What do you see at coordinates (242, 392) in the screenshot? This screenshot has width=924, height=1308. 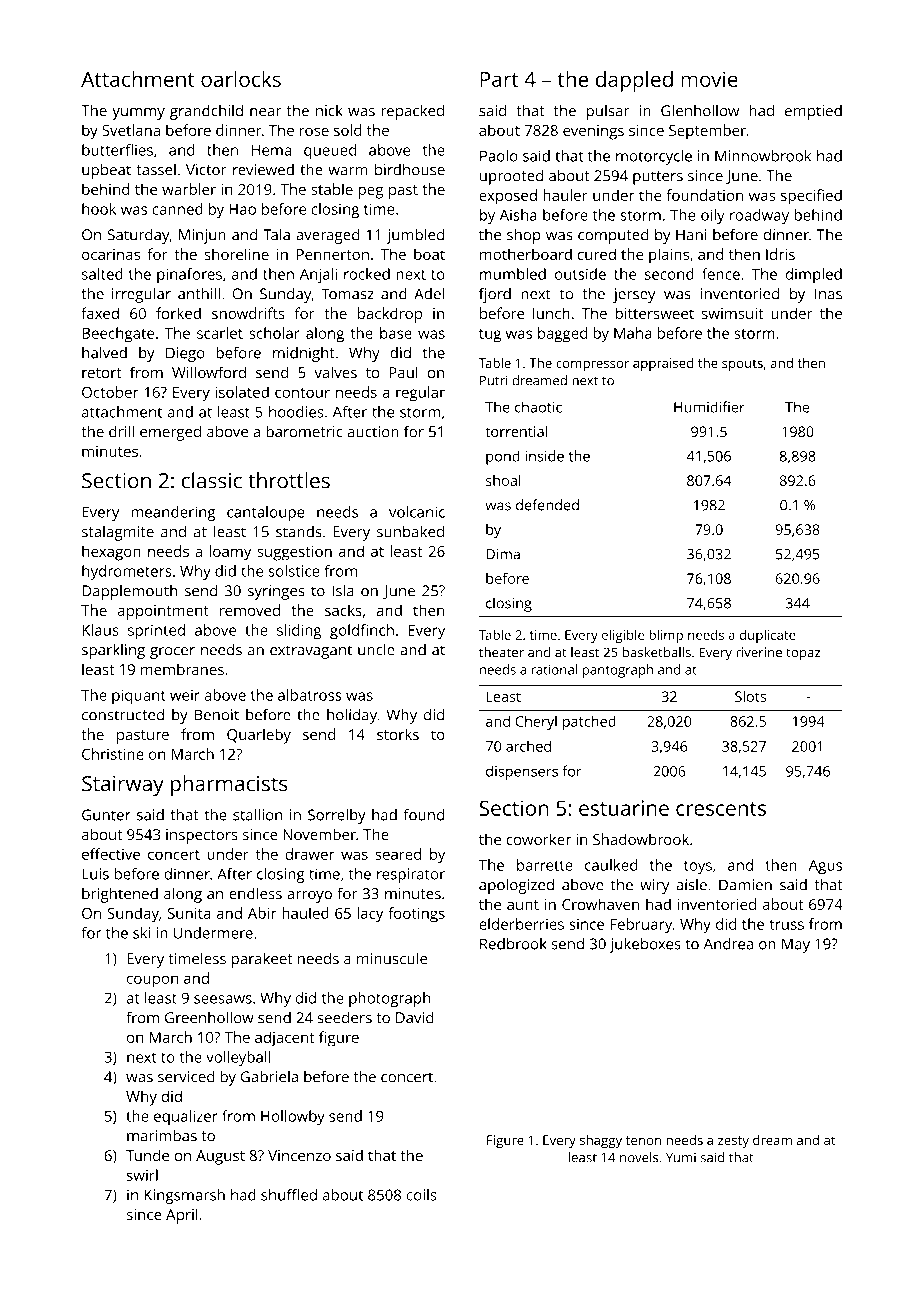 I see `isolated` at bounding box center [242, 392].
